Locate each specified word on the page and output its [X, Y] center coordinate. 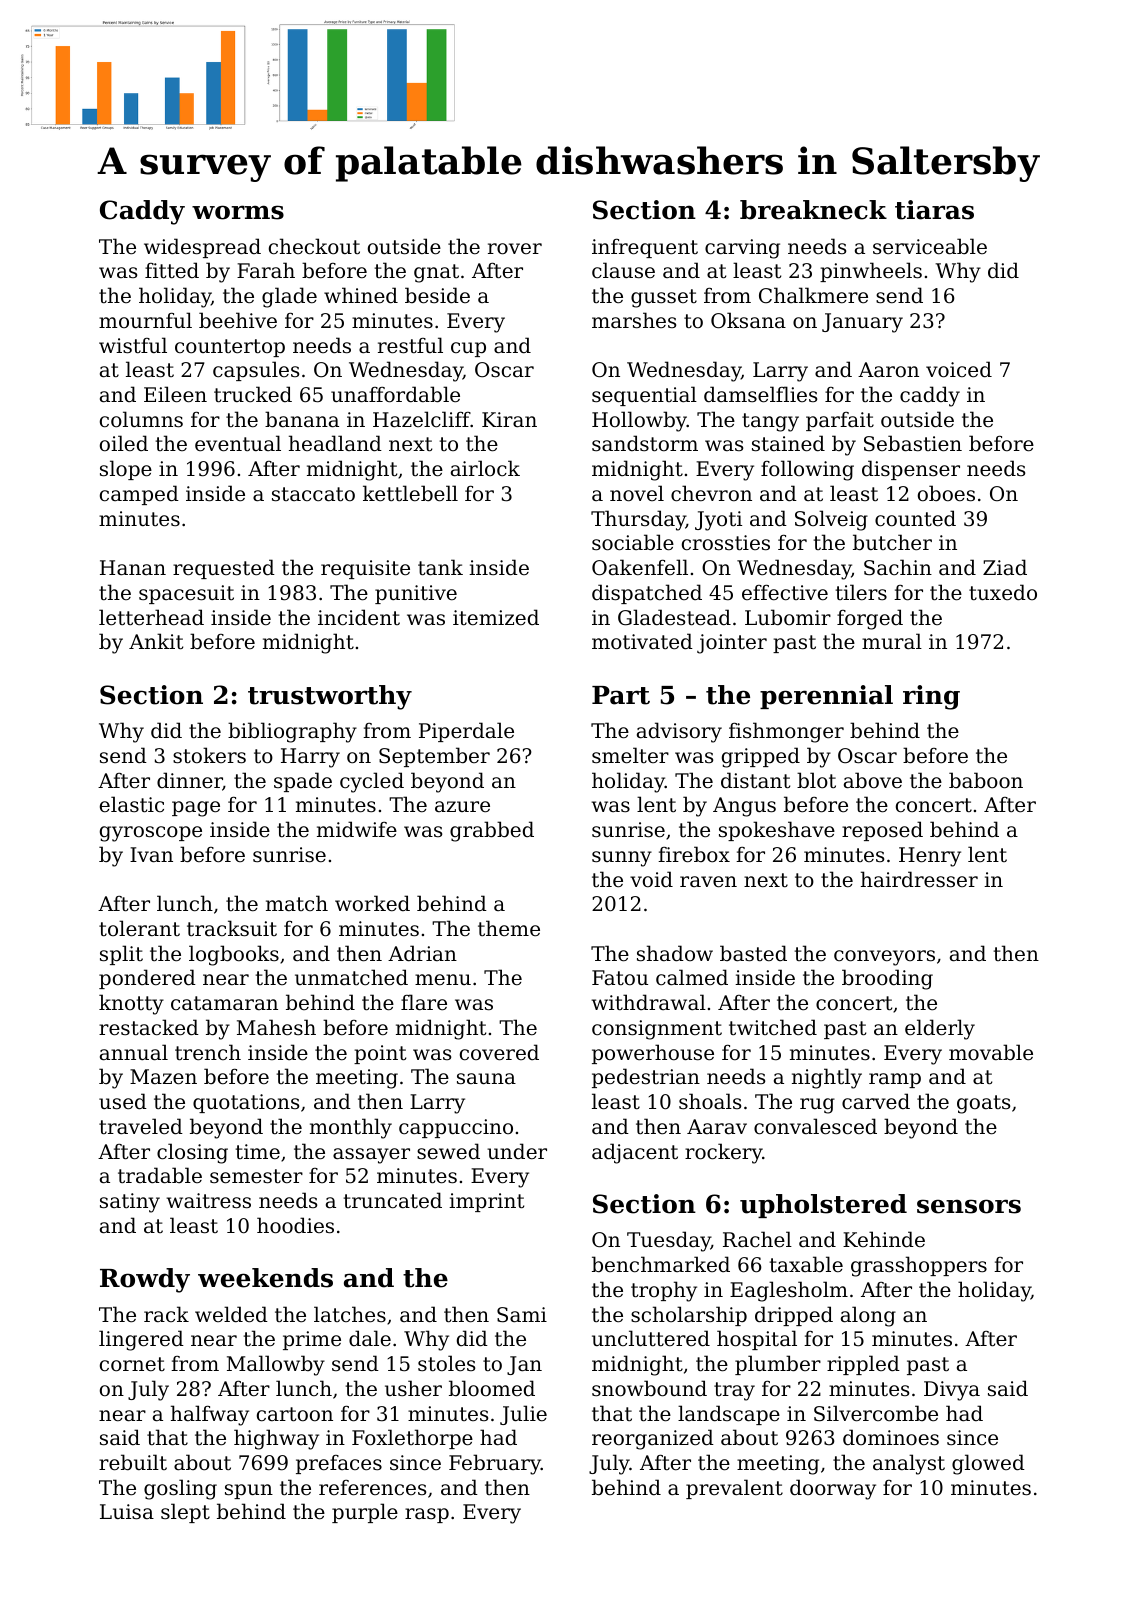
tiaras [934, 210]
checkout [314, 246]
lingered [141, 1340]
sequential [644, 396]
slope [126, 470]
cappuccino [456, 1128]
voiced [959, 369]
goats [983, 1104]
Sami [522, 1315]
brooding [887, 979]
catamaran [224, 1003]
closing [192, 1153]
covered [499, 1052]
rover [515, 249]
